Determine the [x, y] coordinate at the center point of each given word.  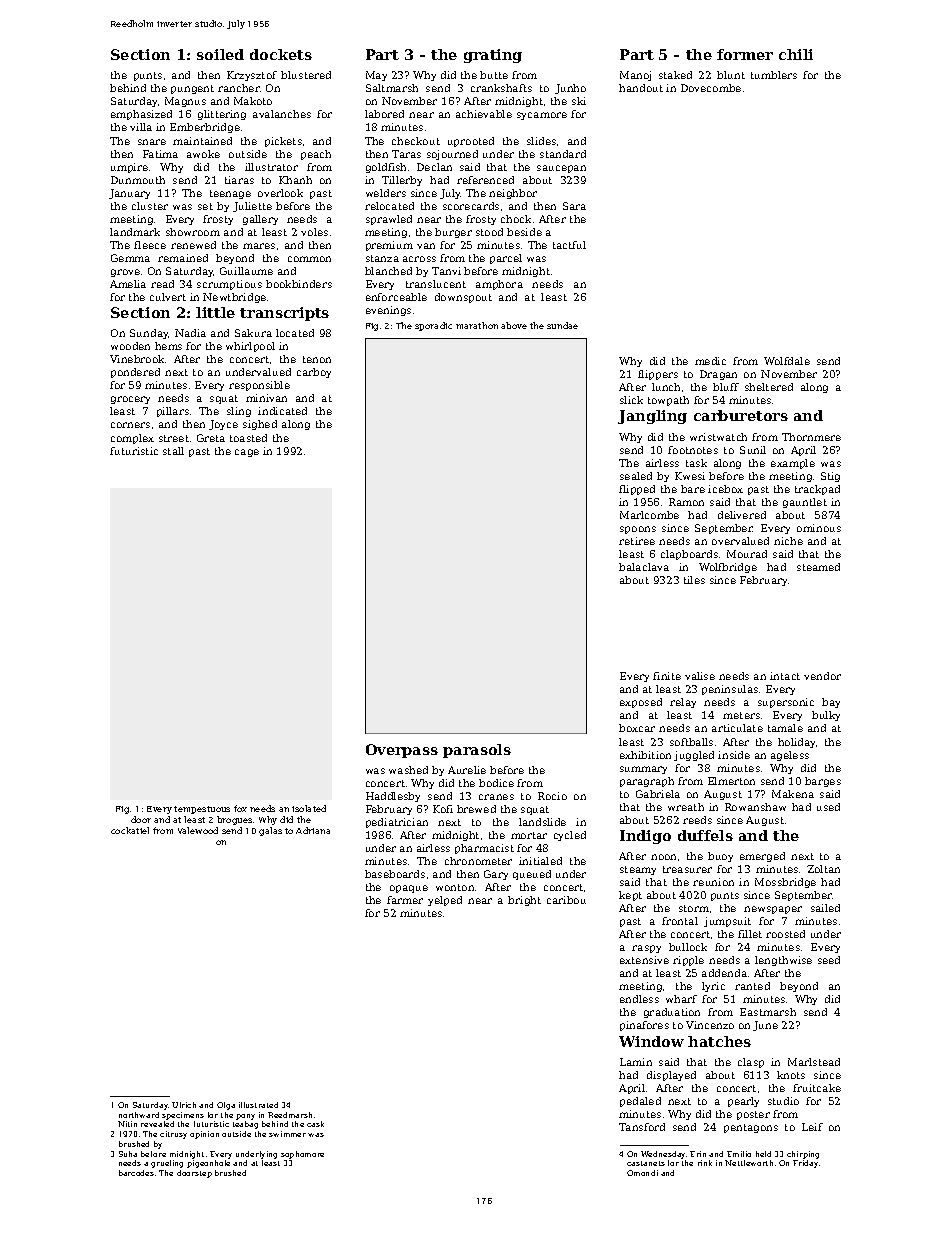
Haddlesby [393, 797]
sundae [562, 325]
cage [247, 453]
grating [493, 56]
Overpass [402, 751]
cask [315, 1124]
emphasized [141, 115]
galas [270, 831]
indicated [282, 411]
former [745, 54]
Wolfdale [787, 361]
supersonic [786, 703]
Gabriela [658, 794]
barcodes [136, 1173]
